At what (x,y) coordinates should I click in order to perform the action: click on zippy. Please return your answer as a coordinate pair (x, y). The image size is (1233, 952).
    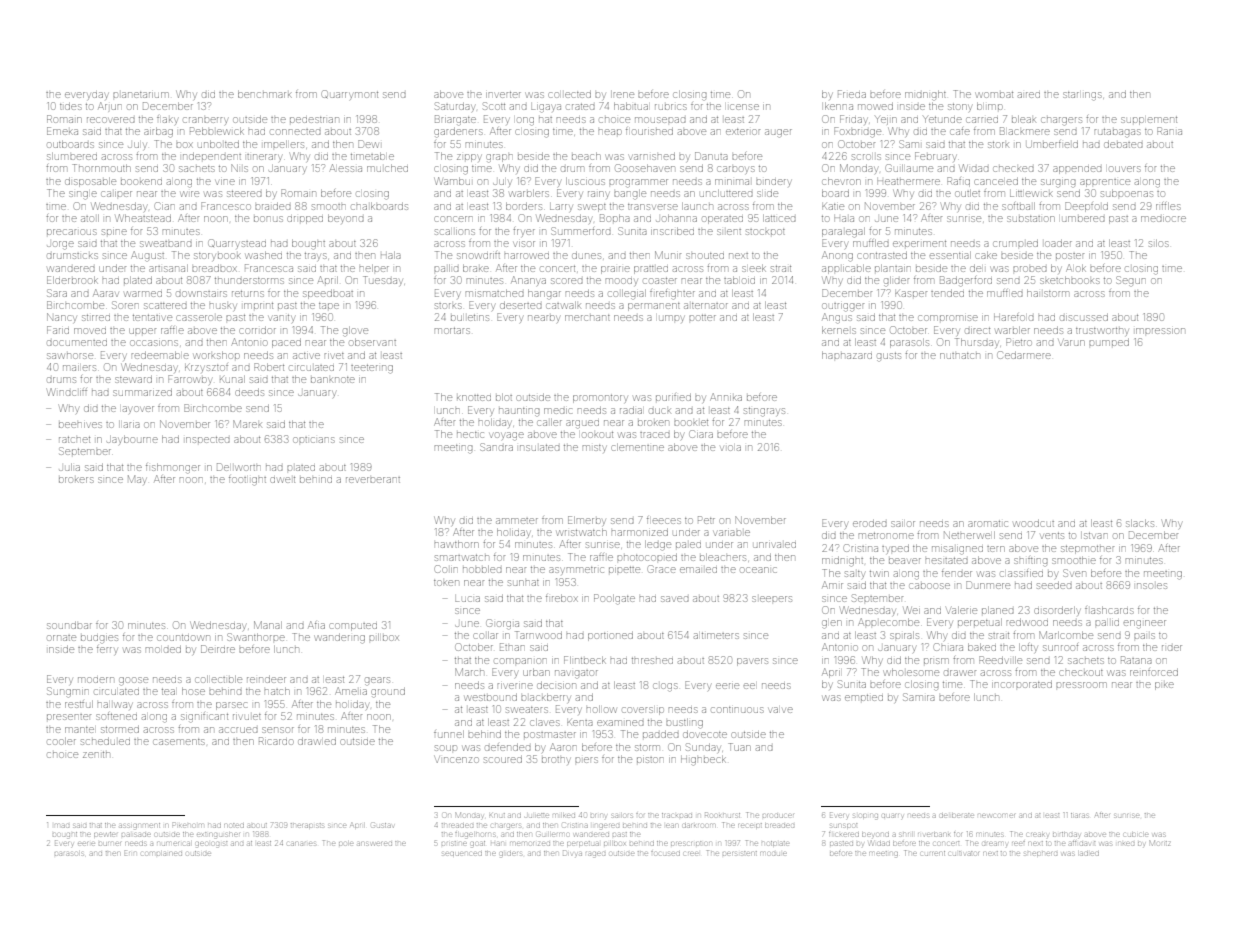
    Looking at the image, I should click on (468, 158).
